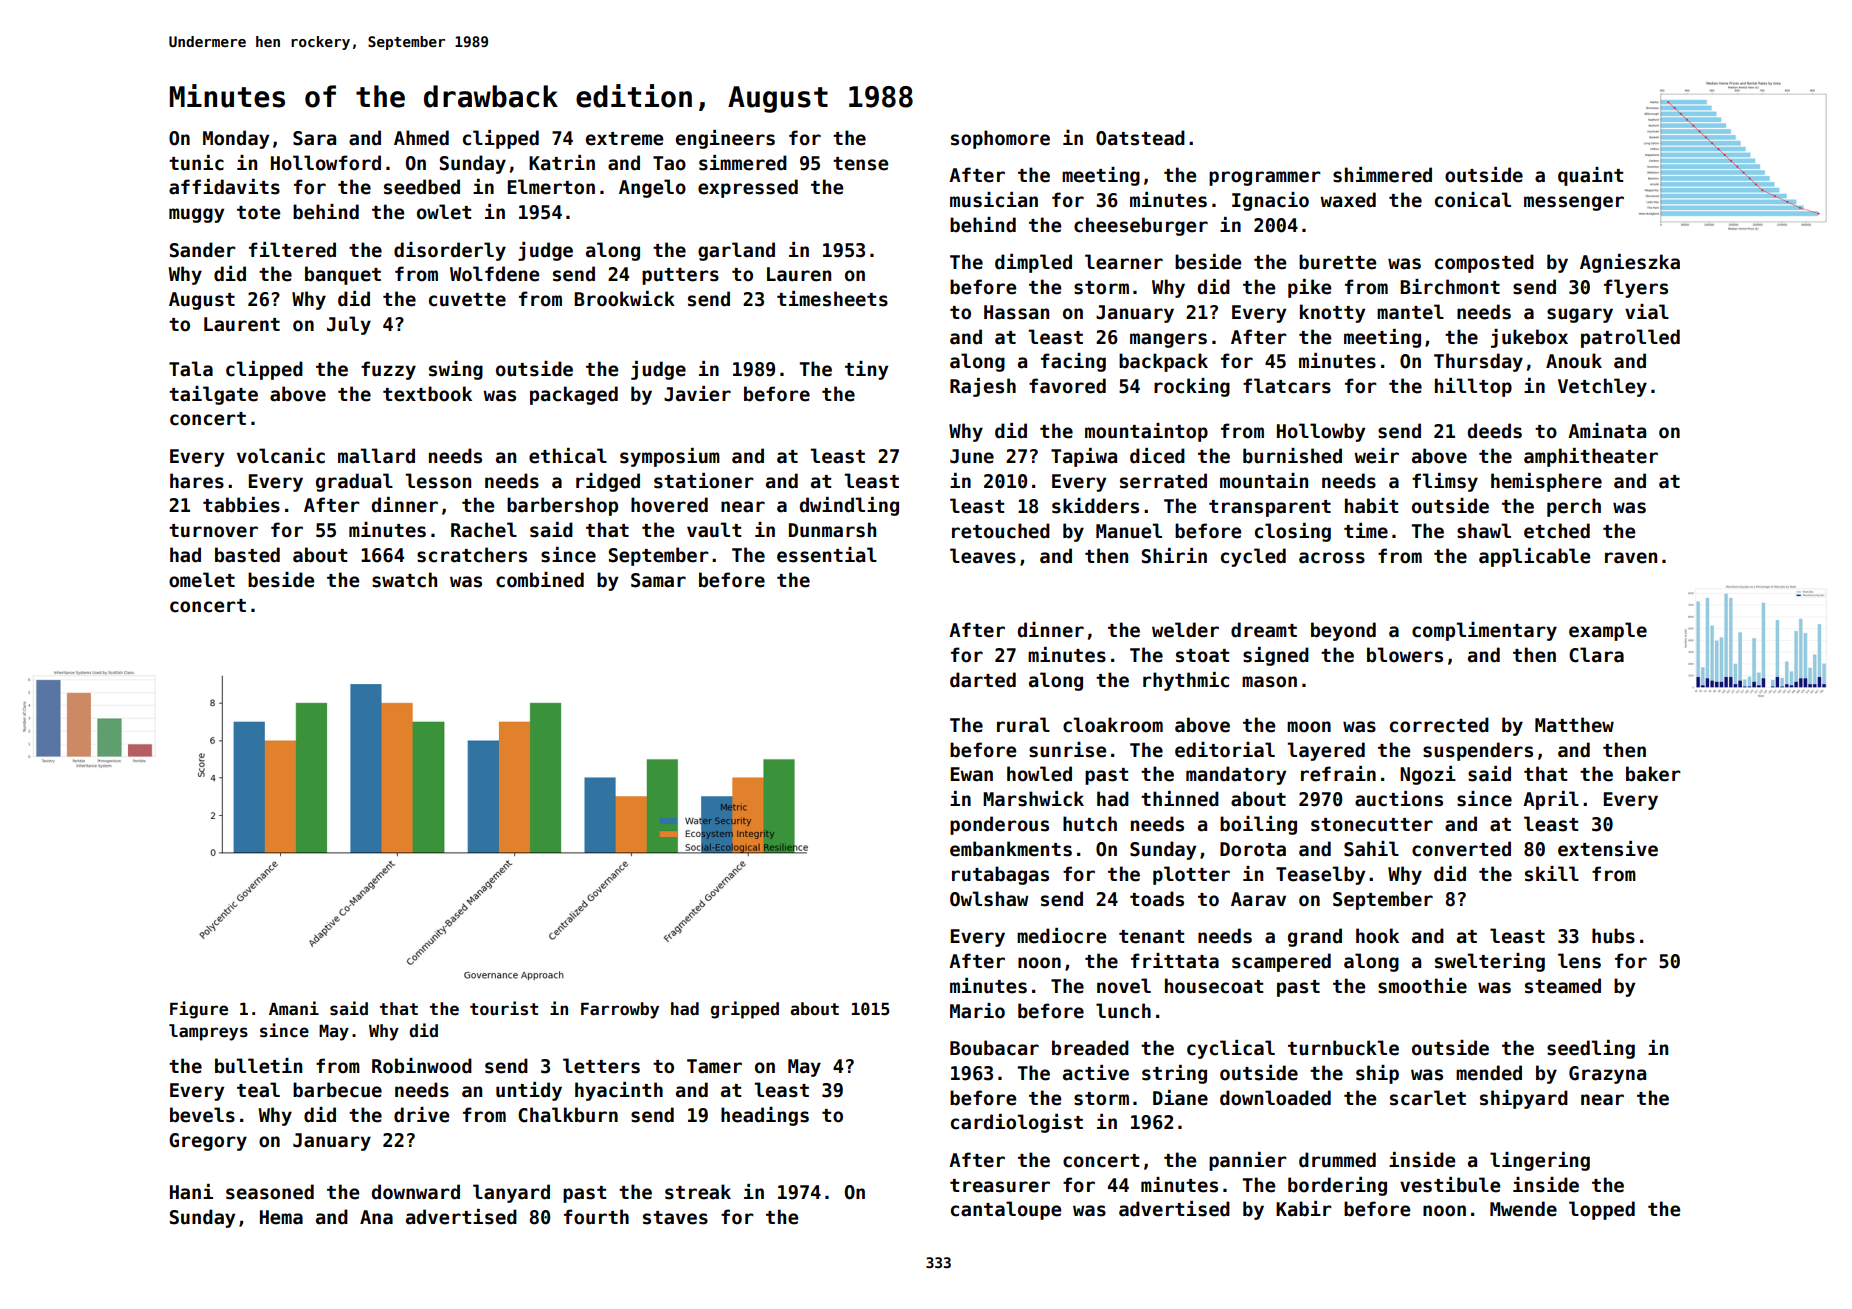  What do you see at coordinates (675, 1218) in the screenshot?
I see `staves` at bounding box center [675, 1218].
